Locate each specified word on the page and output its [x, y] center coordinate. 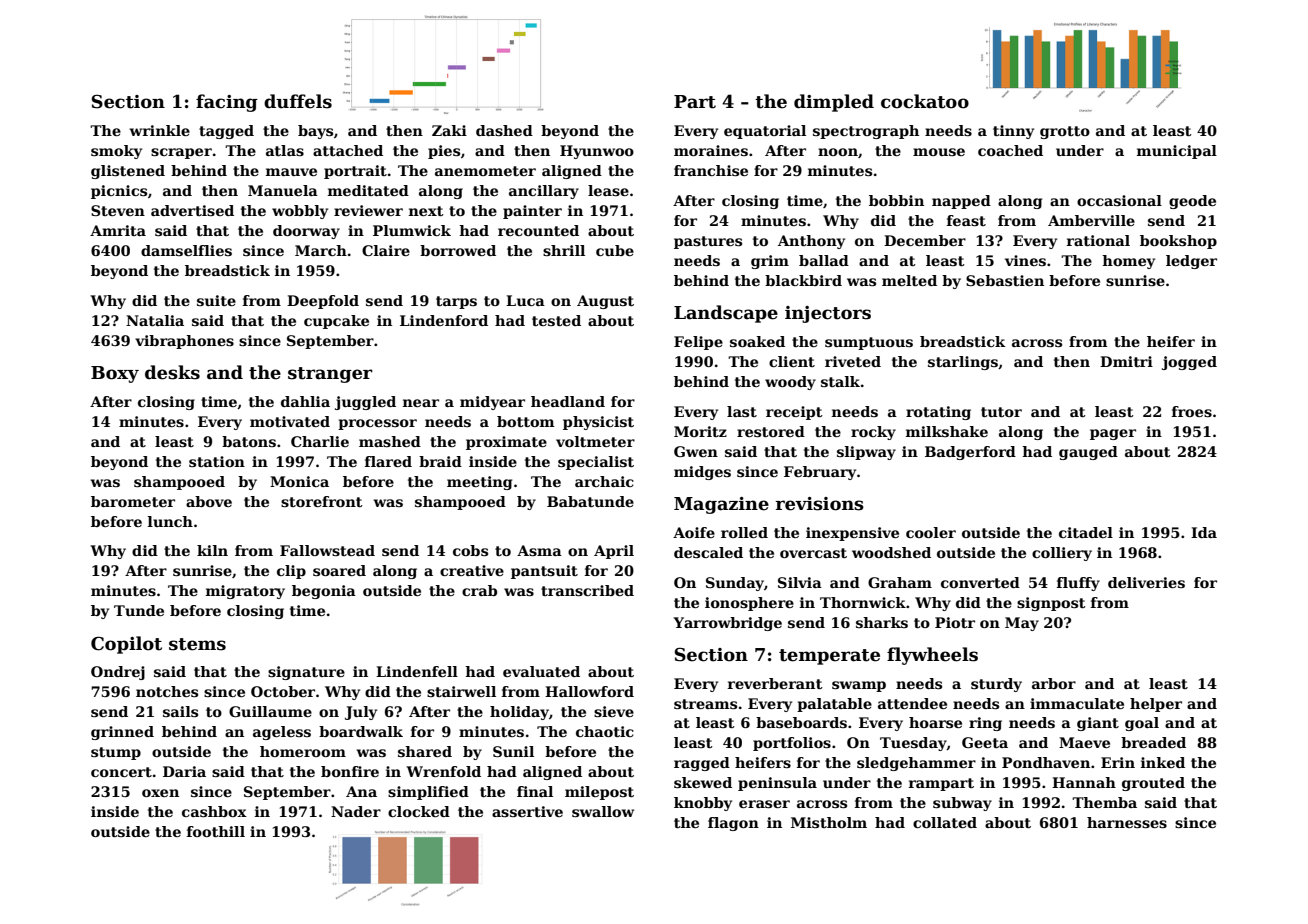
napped [961, 202]
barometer [133, 501]
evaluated [541, 671]
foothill [216, 831]
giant [1098, 724]
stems [197, 644]
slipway [866, 453]
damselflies [186, 250]
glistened [128, 172]
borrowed [458, 250]
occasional [1119, 200]
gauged [1088, 453]
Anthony [811, 242]
